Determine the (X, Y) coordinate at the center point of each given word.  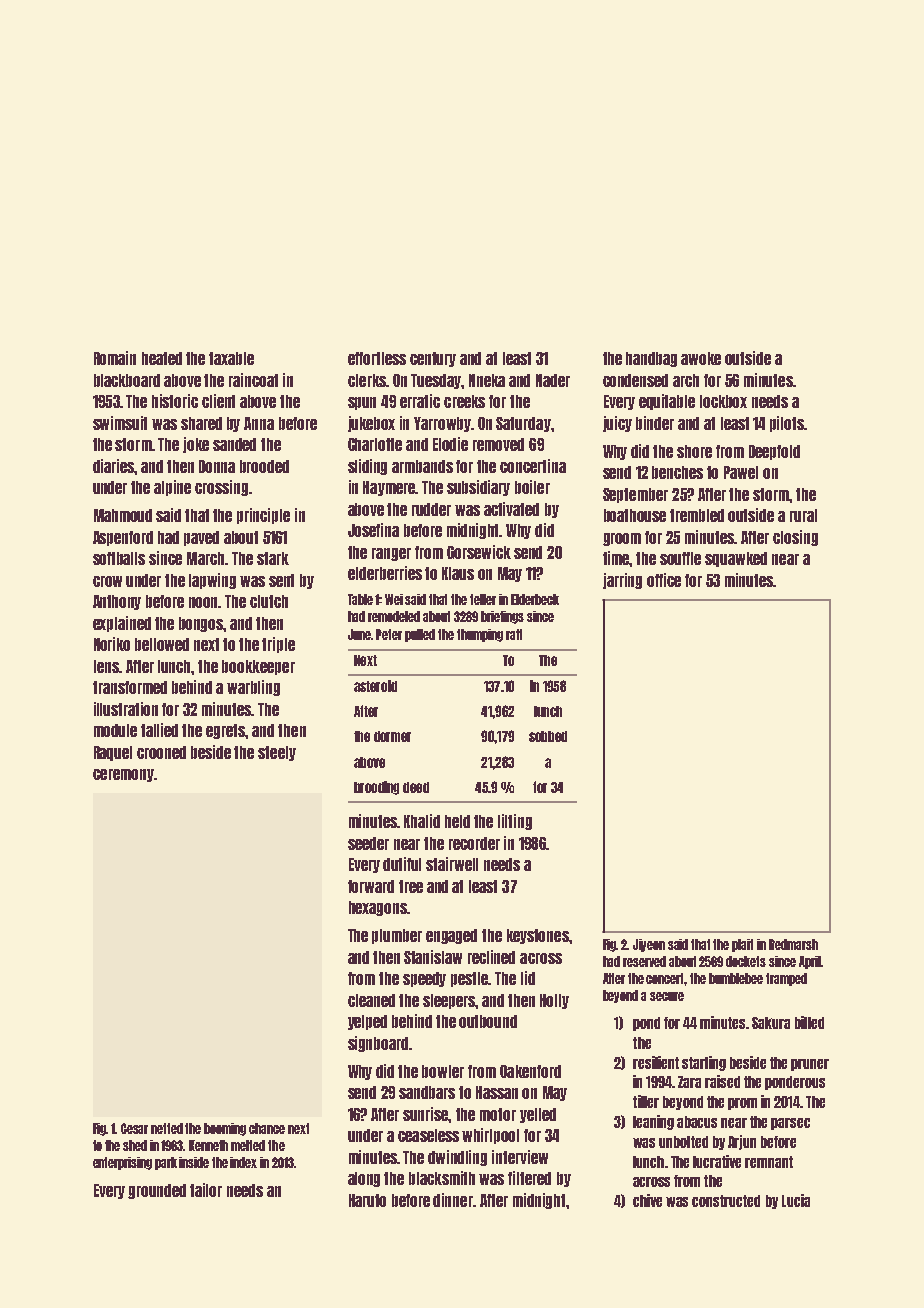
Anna (259, 423)
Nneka (487, 380)
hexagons (378, 908)
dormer (392, 736)
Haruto (367, 1200)
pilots (787, 424)
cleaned (371, 1000)
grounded (157, 1191)
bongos (201, 624)
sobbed (548, 736)
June (360, 634)
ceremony (123, 775)
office (664, 580)
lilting (515, 822)
